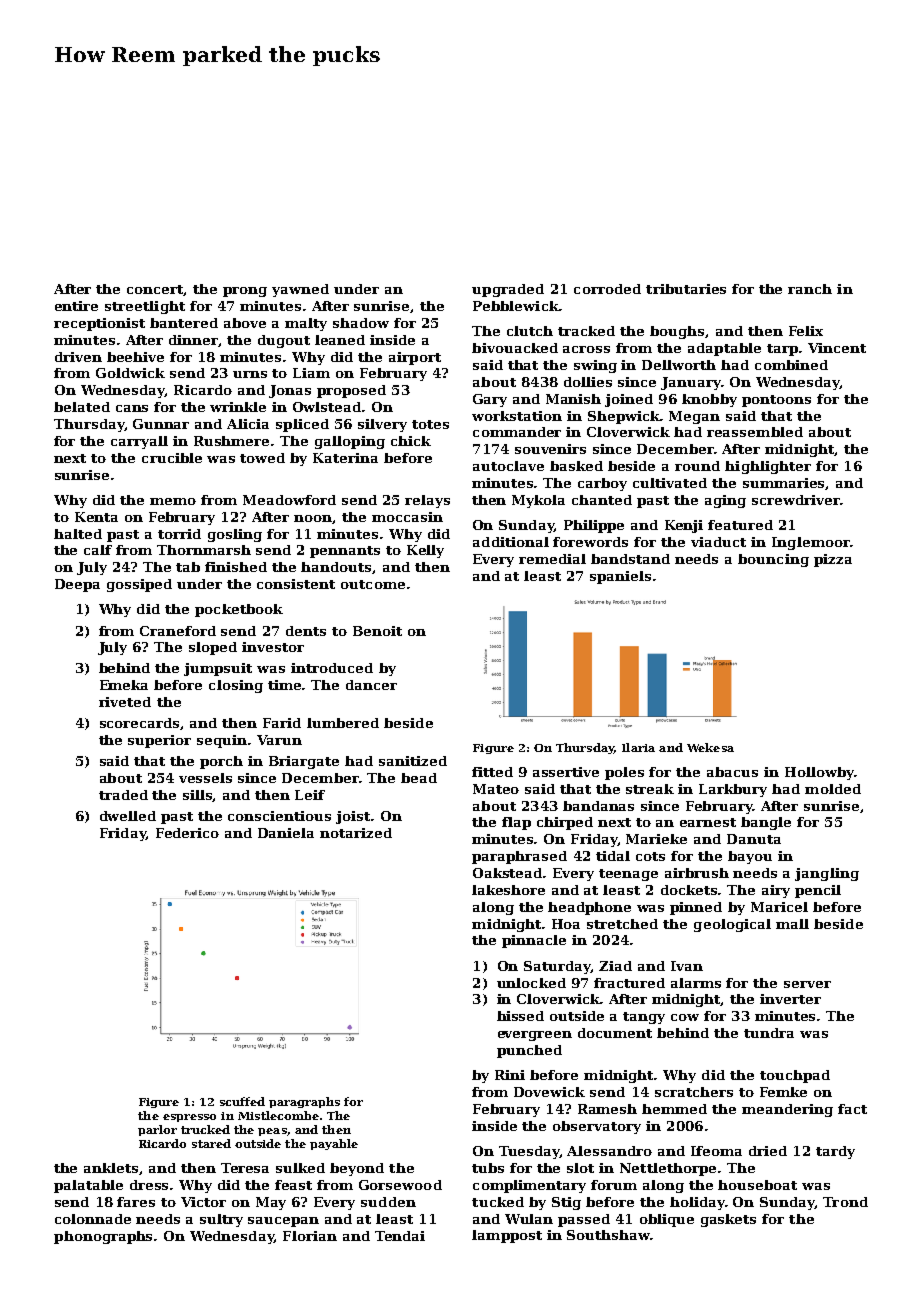 The image size is (924, 1308). Describe the element at coordinates (415, 358) in the document. I see `airport` at that location.
